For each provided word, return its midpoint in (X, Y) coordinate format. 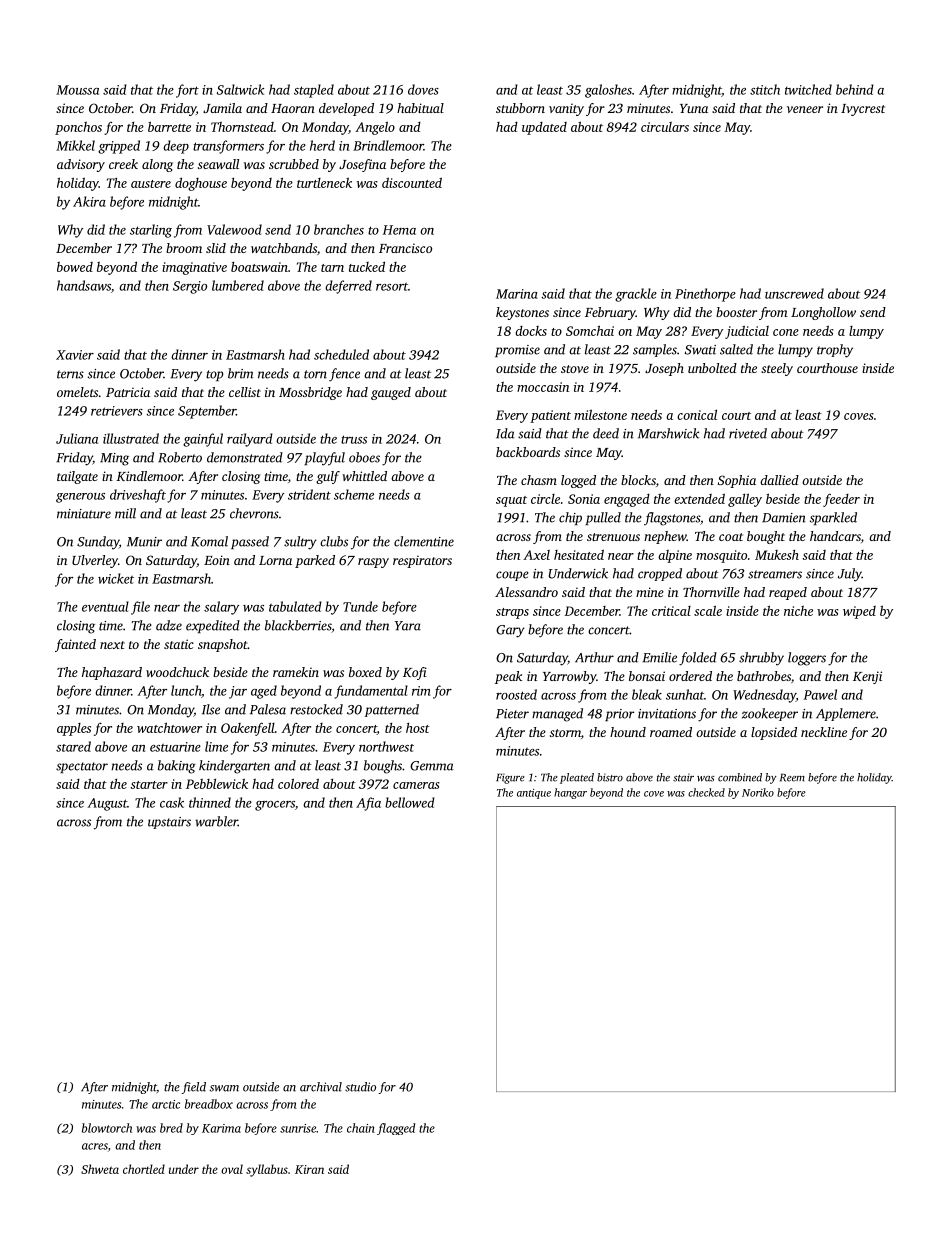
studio (360, 1087)
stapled (314, 91)
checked (706, 792)
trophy (835, 351)
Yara (408, 626)
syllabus (267, 1170)
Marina (517, 294)
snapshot (223, 645)
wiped (859, 612)
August (107, 804)
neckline (824, 732)
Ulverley (95, 561)
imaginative (194, 268)
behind (855, 89)
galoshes (608, 91)
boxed (365, 672)
